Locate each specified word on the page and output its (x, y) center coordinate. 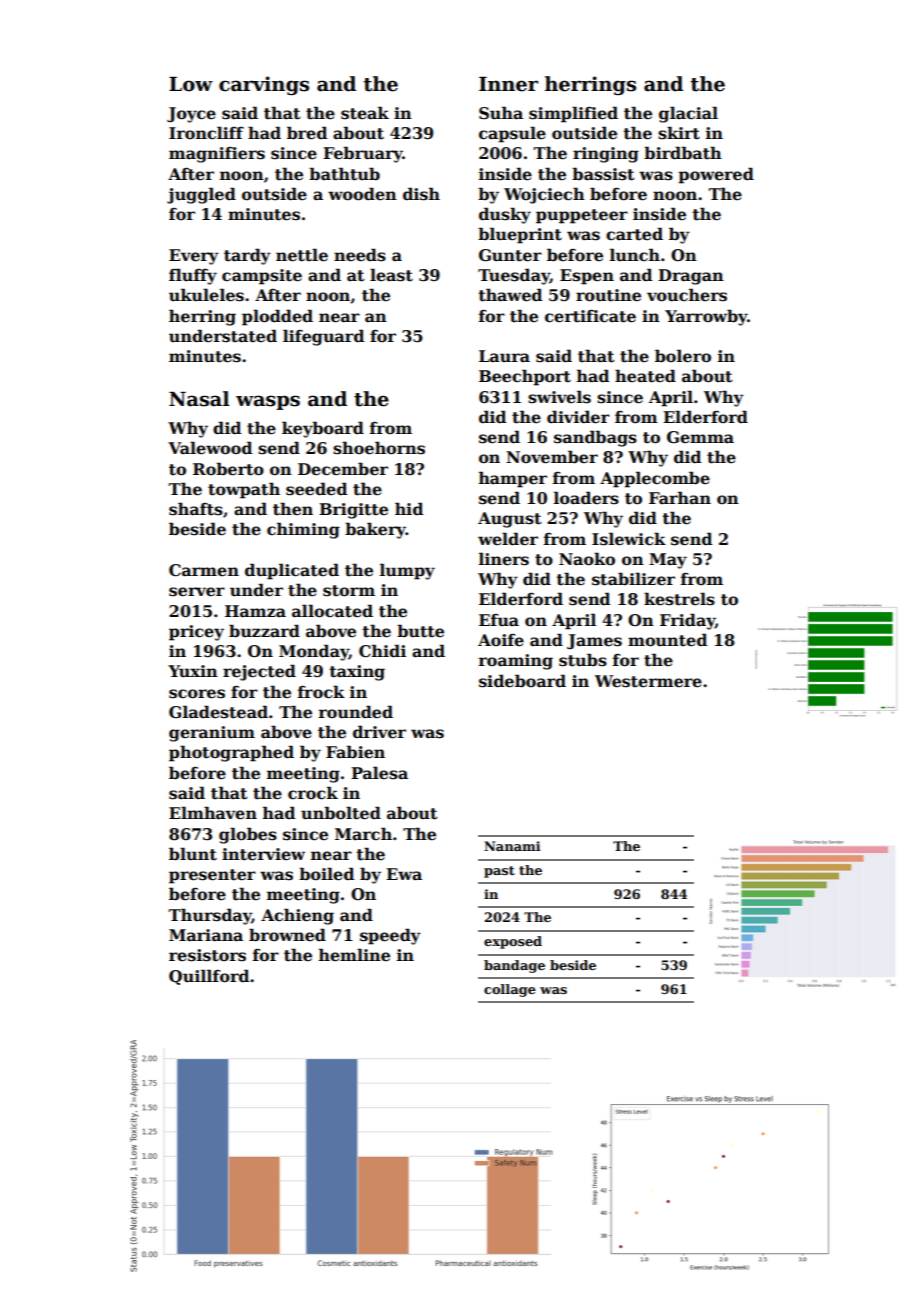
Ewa (404, 874)
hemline (354, 955)
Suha (501, 113)
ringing (606, 155)
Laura (504, 356)
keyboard (323, 429)
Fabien (355, 752)
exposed (513, 942)
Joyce (191, 115)
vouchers (687, 295)
